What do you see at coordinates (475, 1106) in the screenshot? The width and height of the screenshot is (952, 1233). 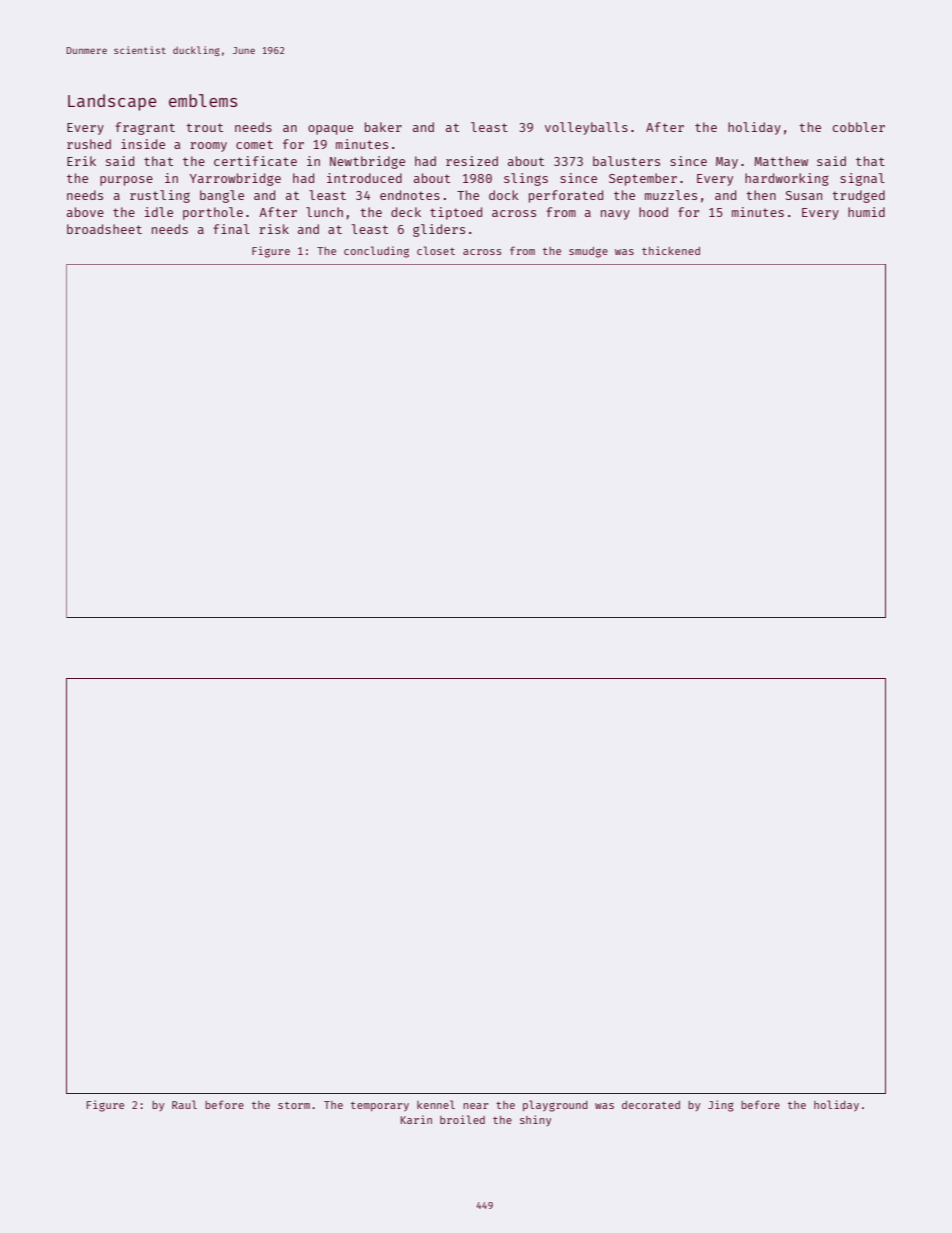 I see `near` at bounding box center [475, 1106].
